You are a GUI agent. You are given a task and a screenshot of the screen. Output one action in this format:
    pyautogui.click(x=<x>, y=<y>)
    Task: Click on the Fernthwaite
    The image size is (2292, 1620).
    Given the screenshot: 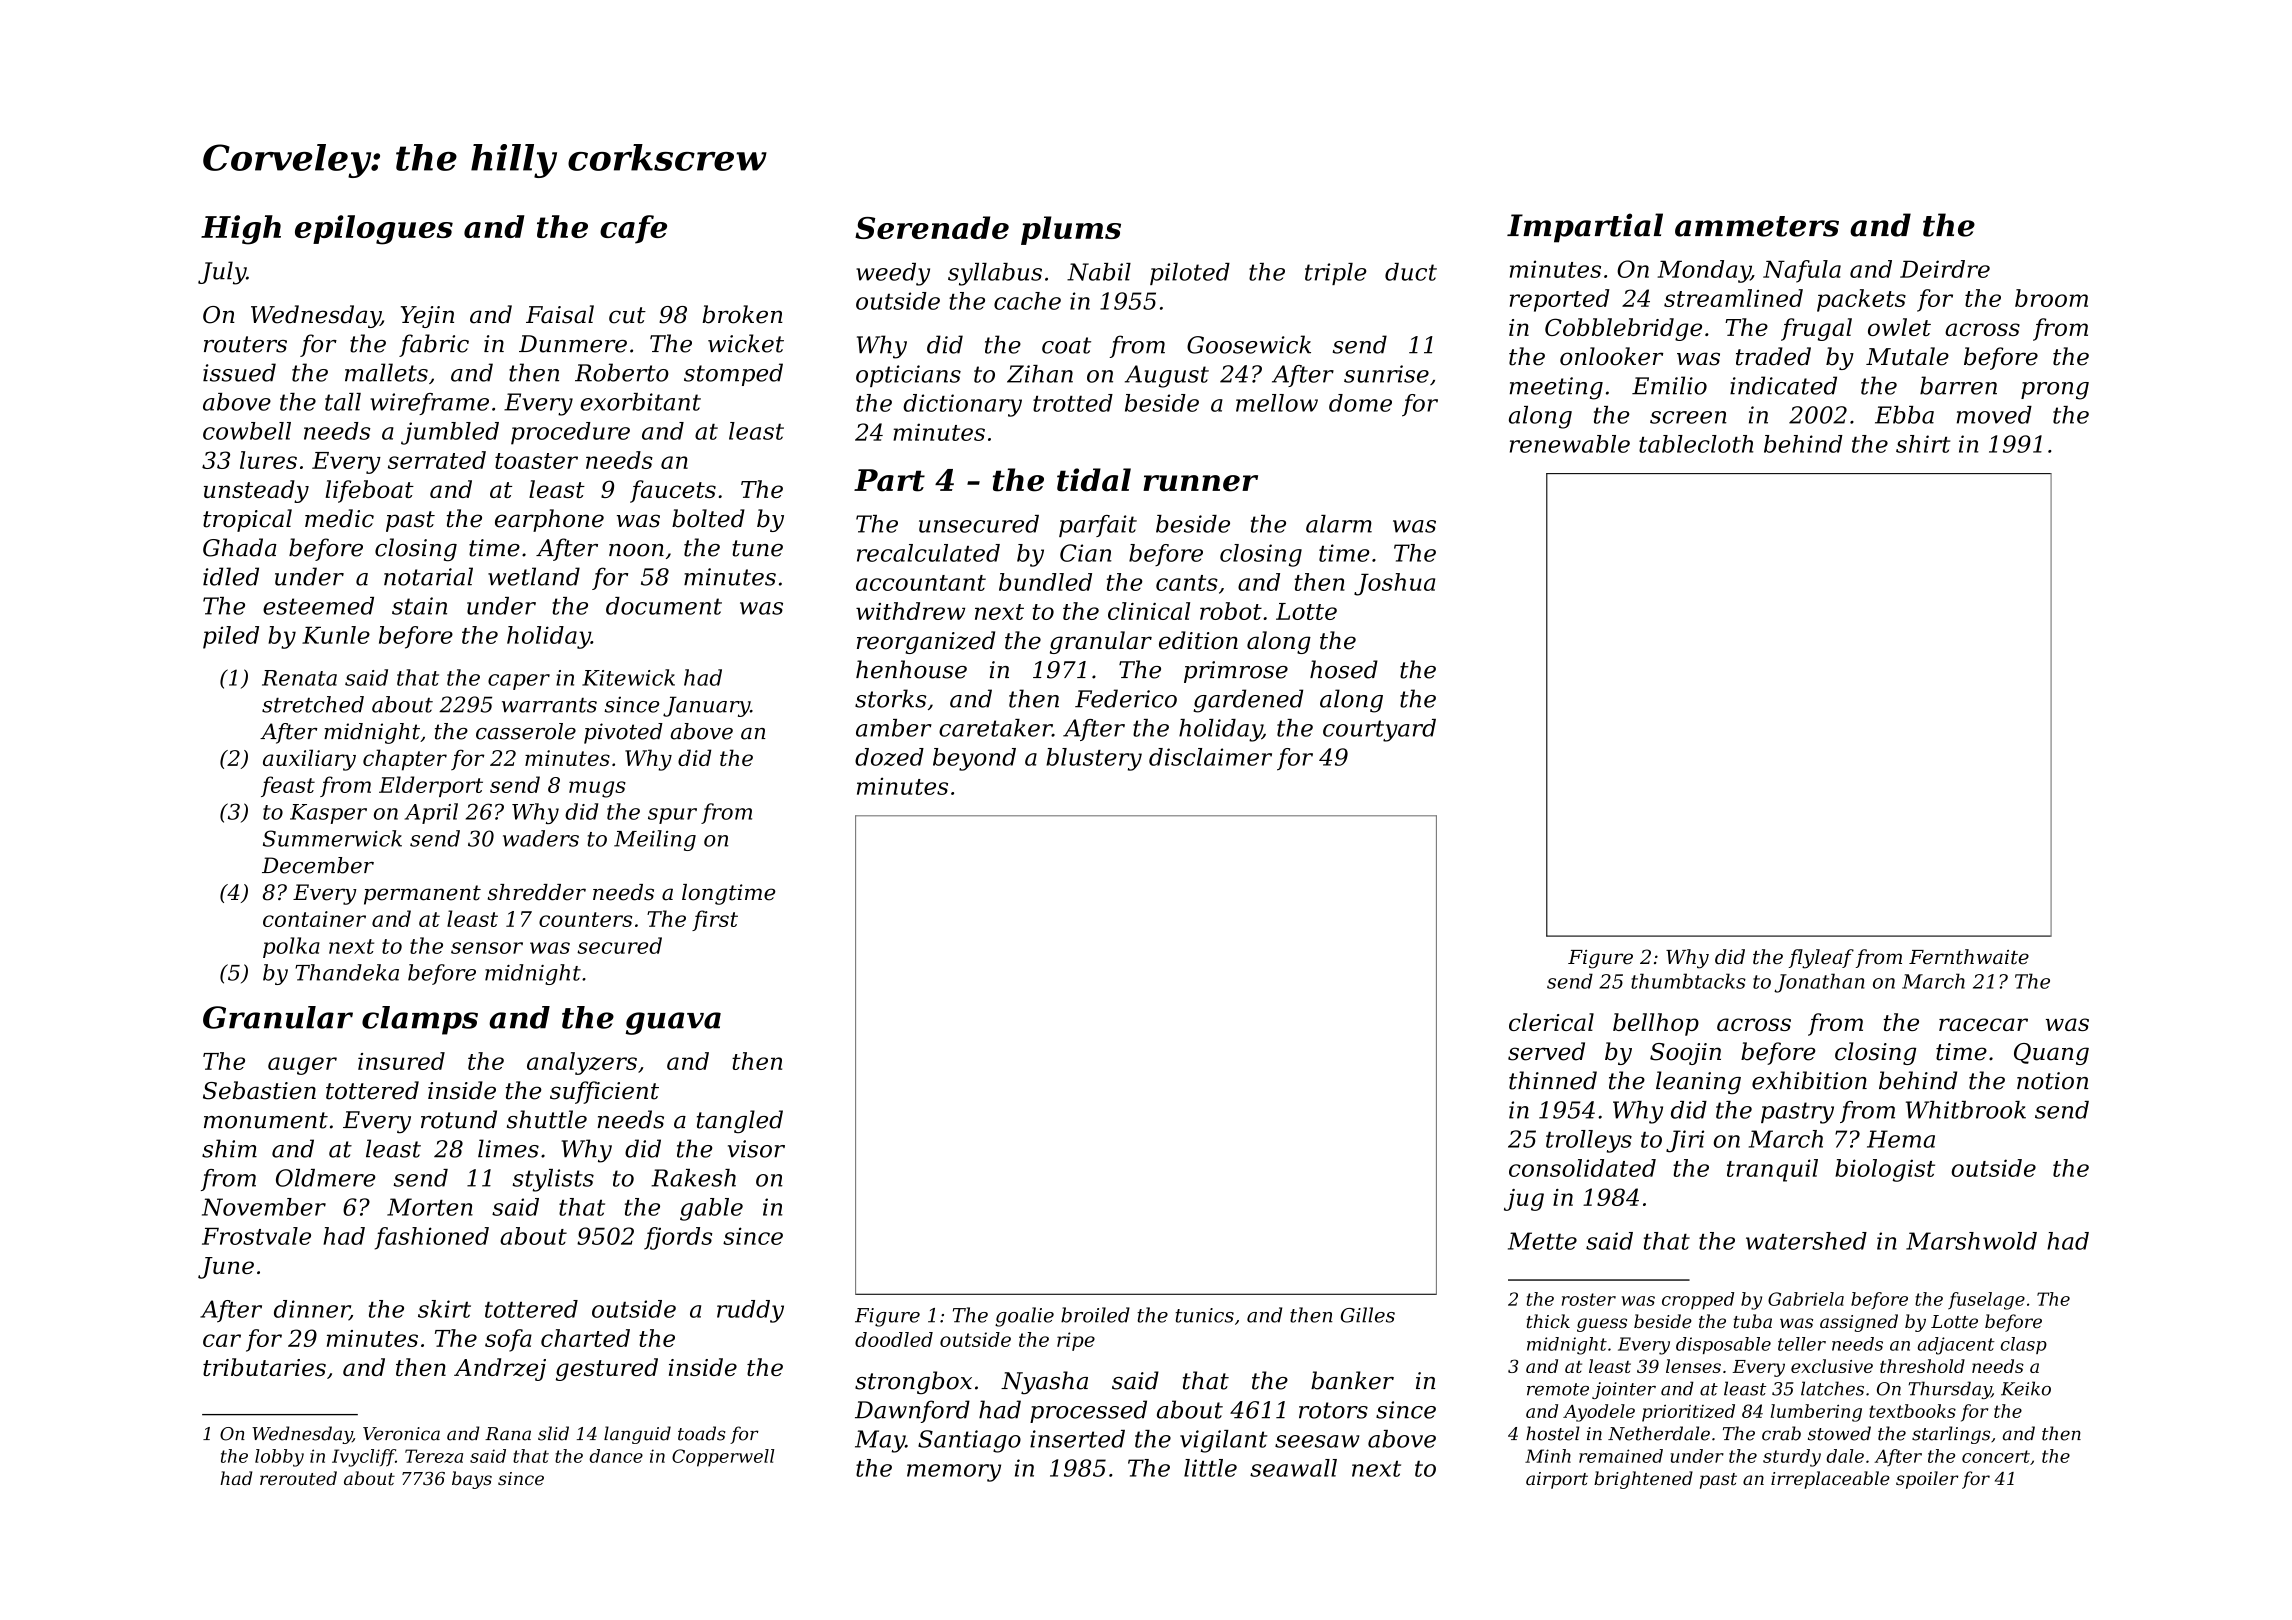 What is the action you would take?
    pyautogui.click(x=1969, y=957)
